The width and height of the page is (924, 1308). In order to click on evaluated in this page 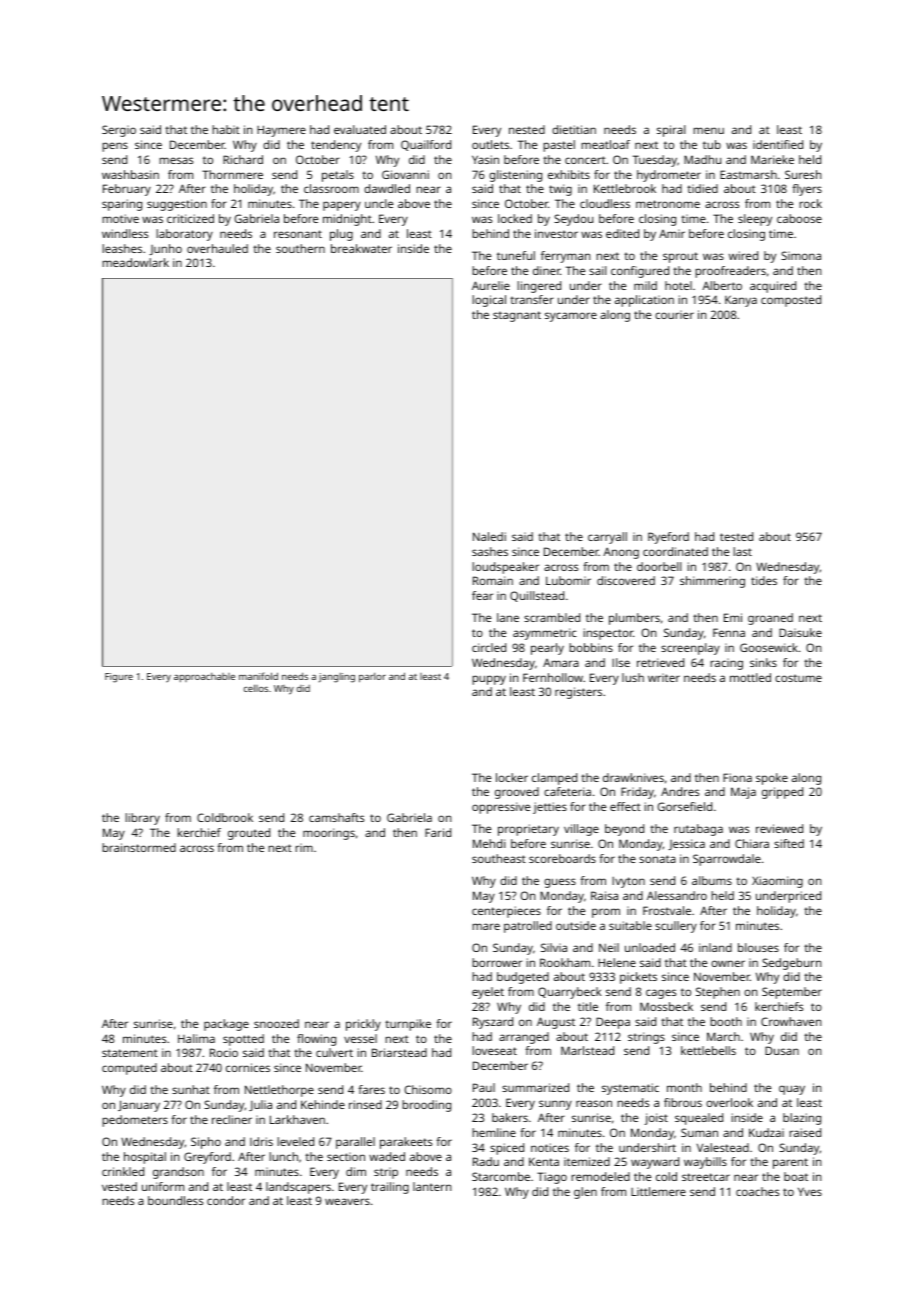, I will do `click(360, 129)`.
